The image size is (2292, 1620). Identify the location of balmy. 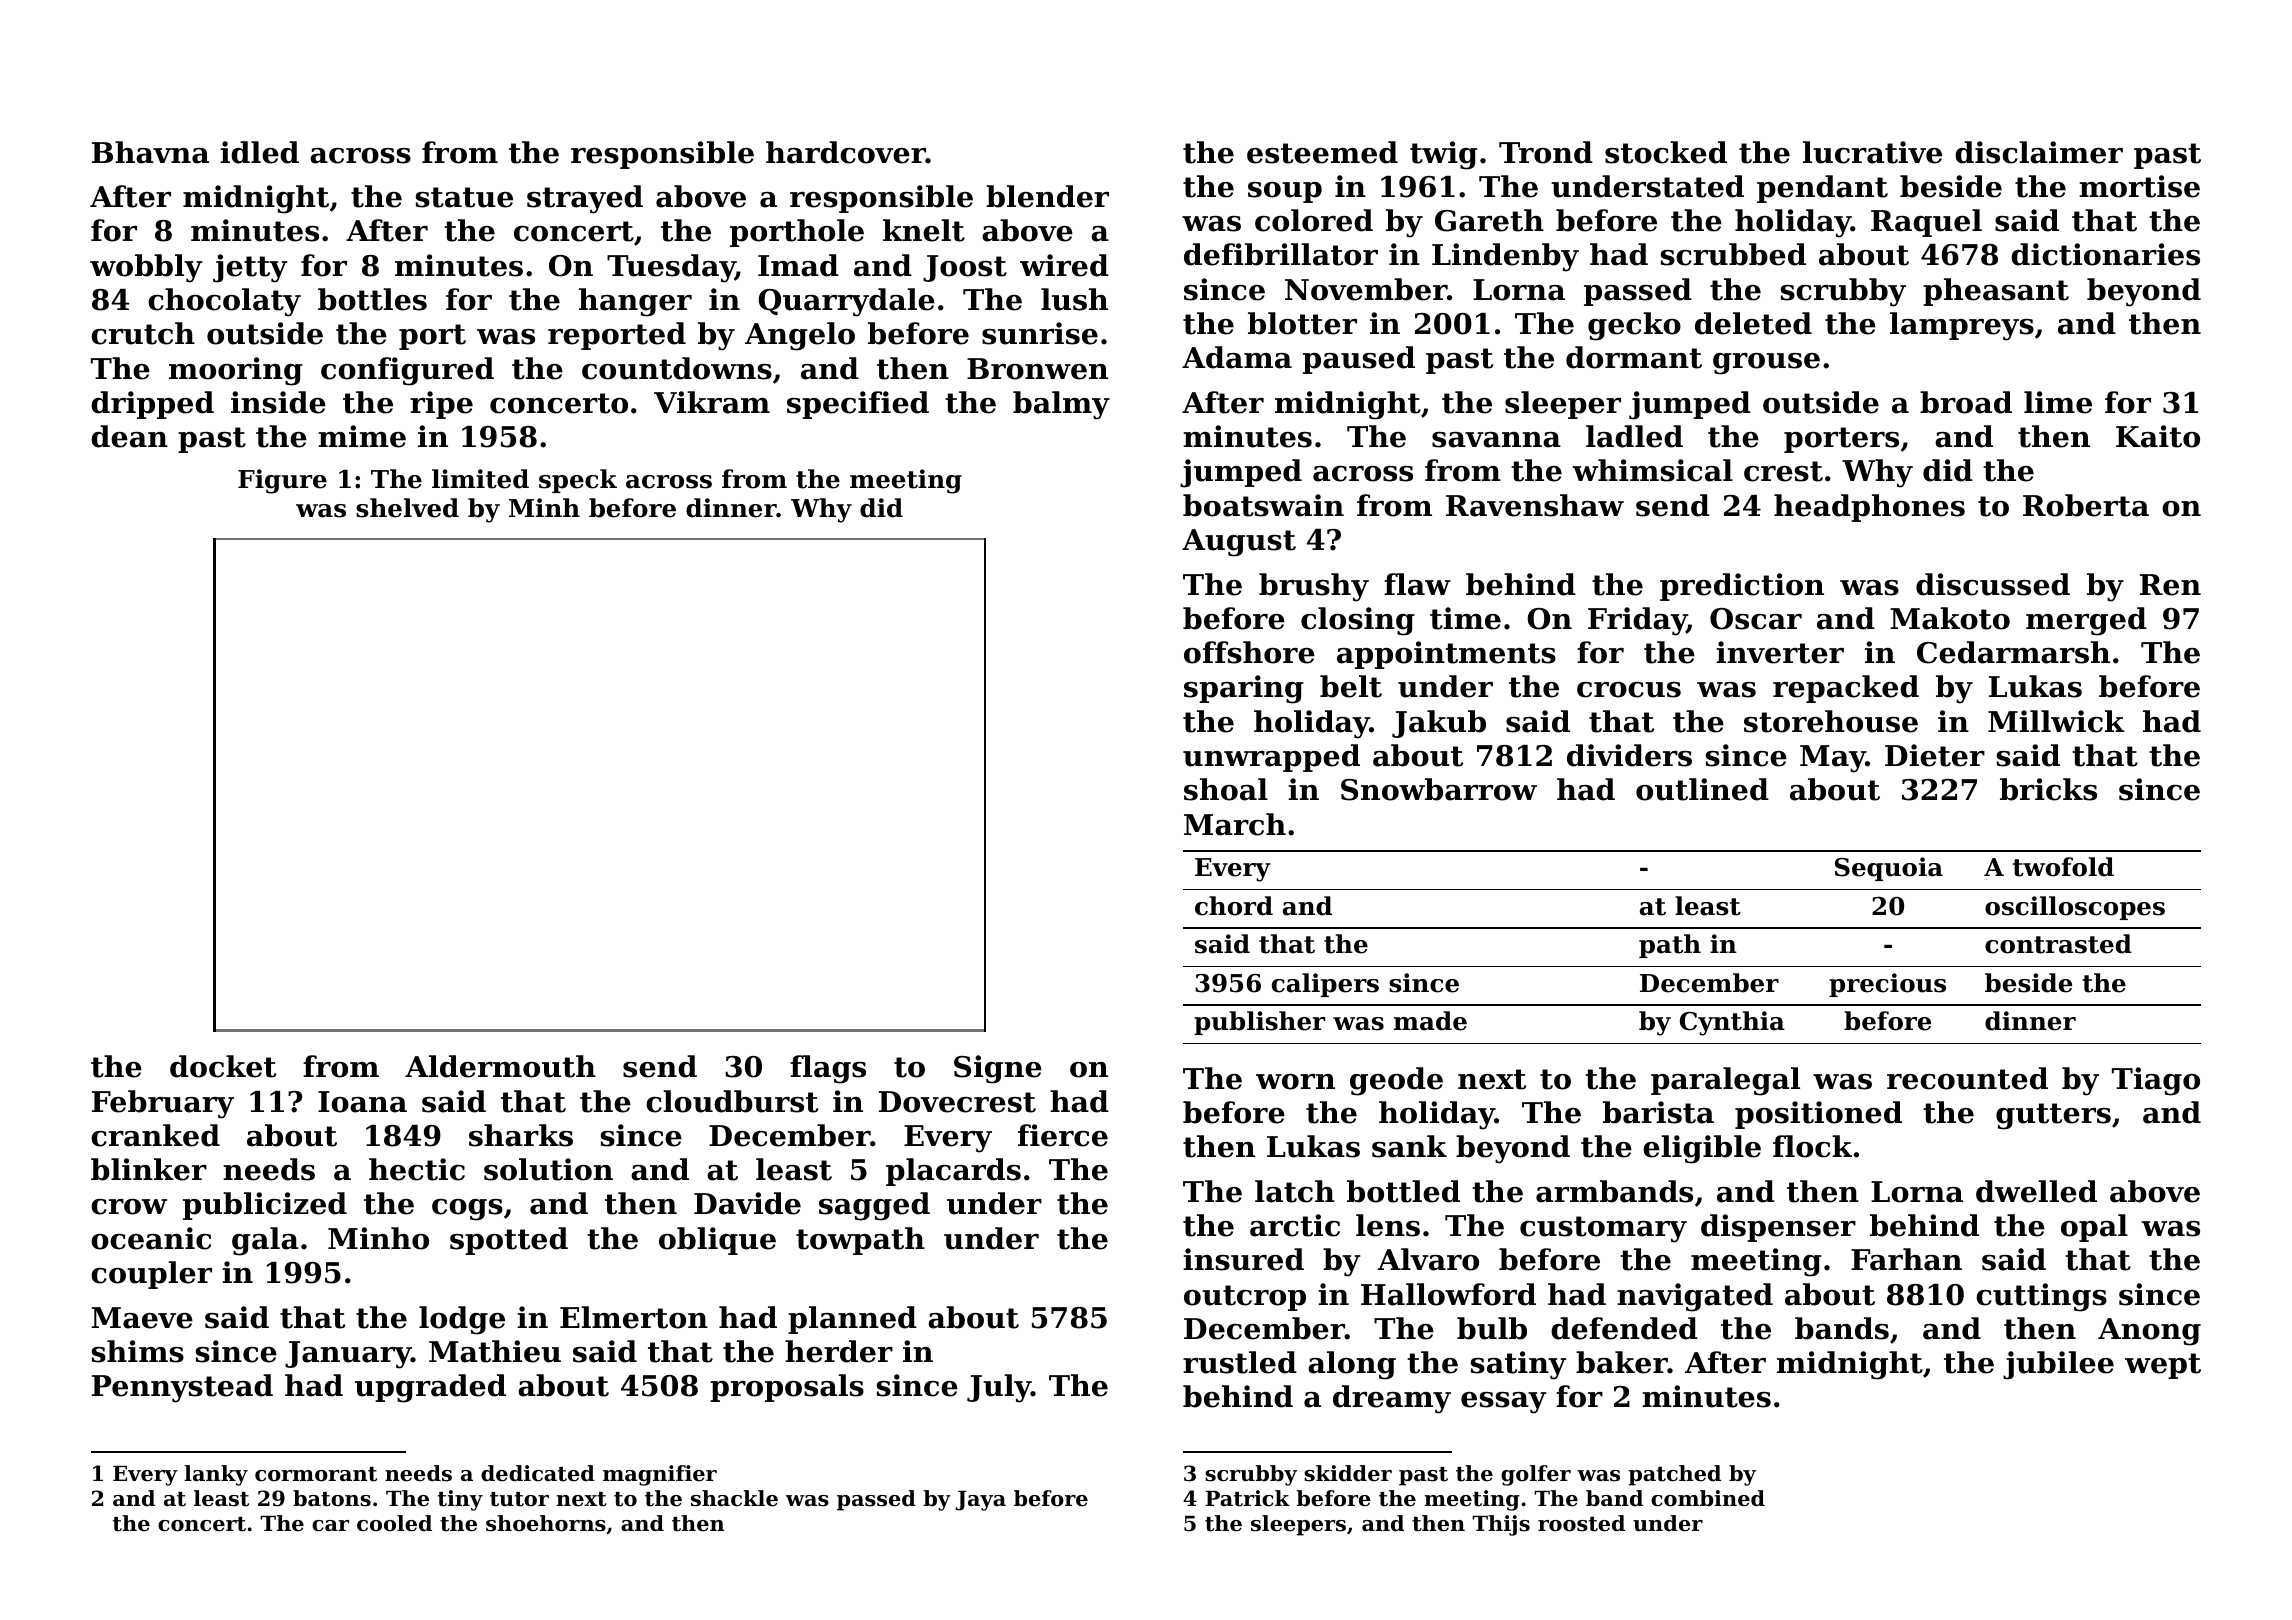
(1061, 405).
